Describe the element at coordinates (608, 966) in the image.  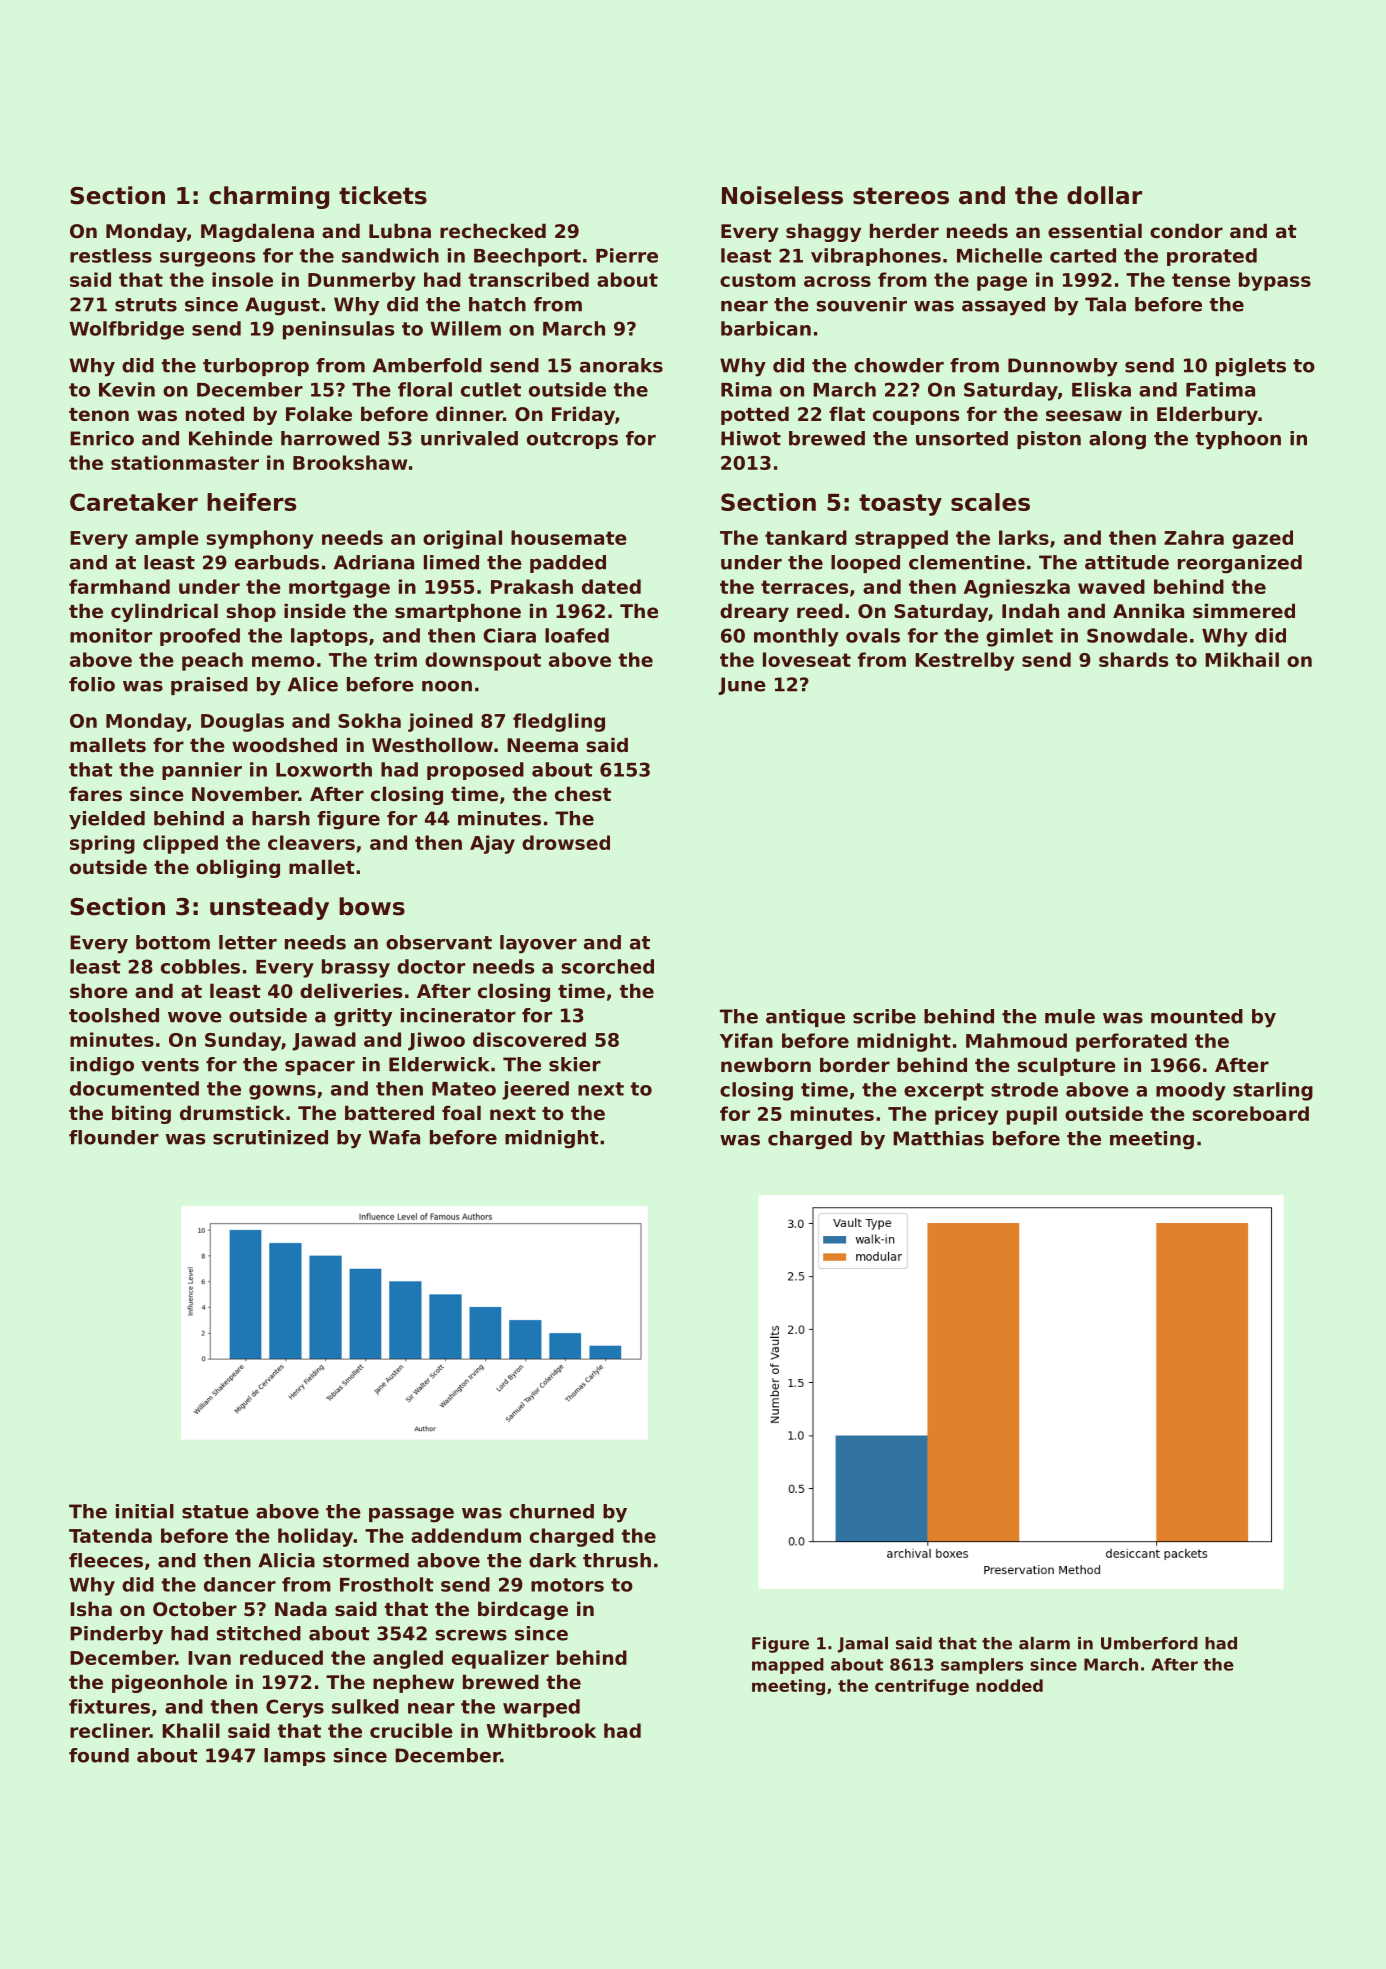
I see `scorched` at that location.
